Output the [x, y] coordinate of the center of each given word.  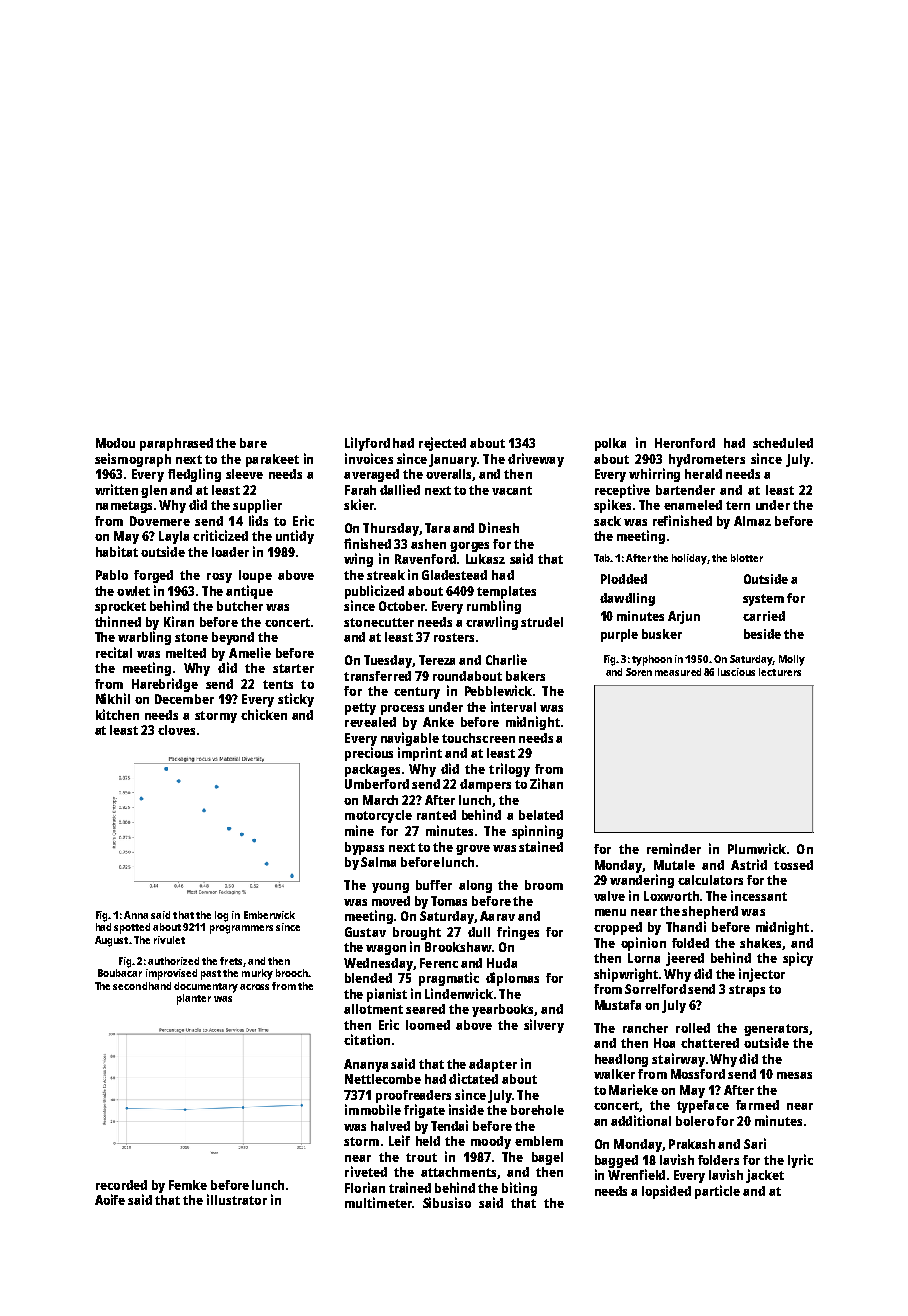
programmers [241, 929]
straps [747, 991]
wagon [386, 950]
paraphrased [176, 444]
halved [390, 1126]
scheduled [783, 443]
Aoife [110, 1199]
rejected [442, 444]
